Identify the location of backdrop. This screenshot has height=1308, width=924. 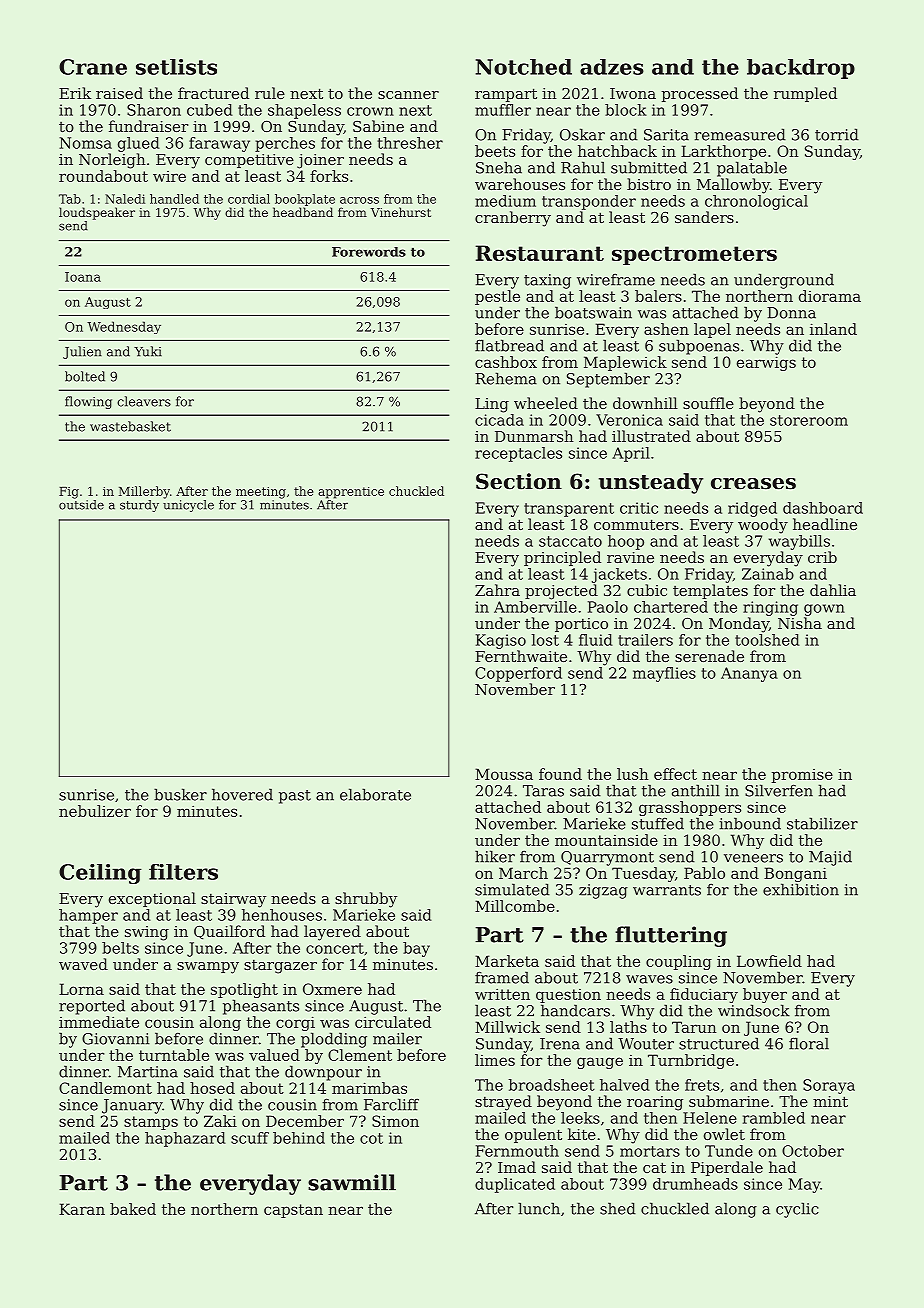
(801, 69).
